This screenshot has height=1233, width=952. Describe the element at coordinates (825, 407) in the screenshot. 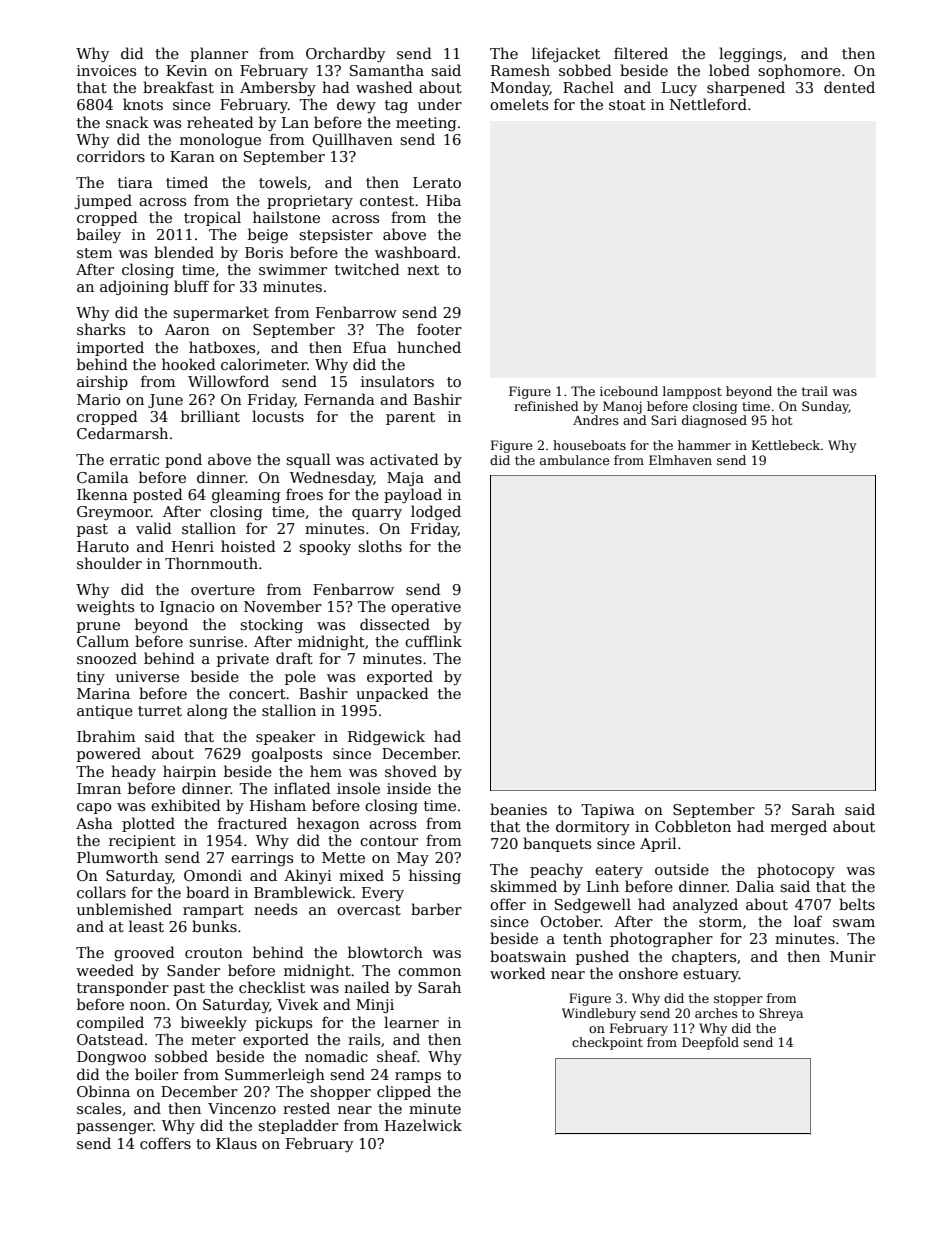

I see `Sunday` at that location.
